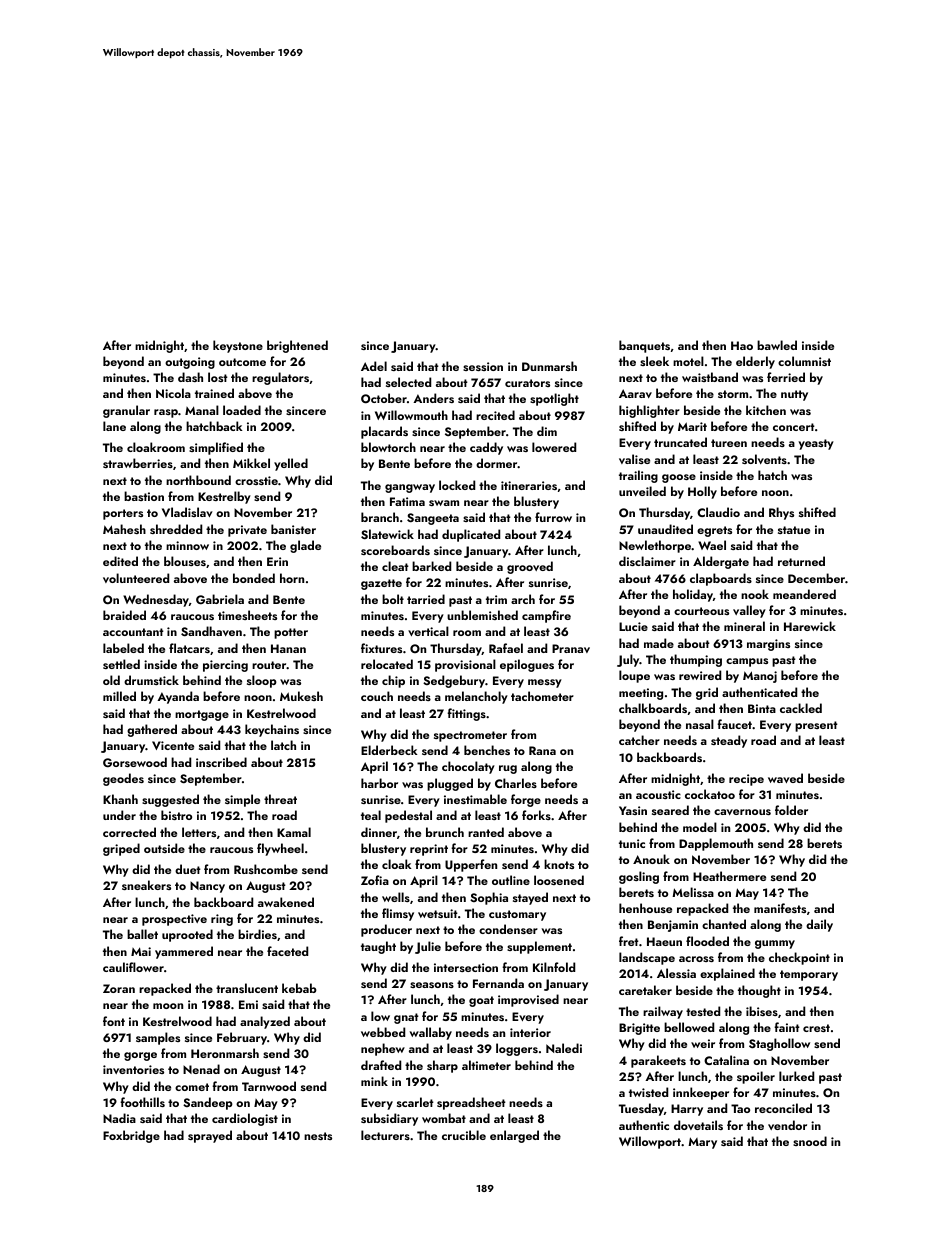  What do you see at coordinates (526, 800) in the screenshot?
I see `forge` at bounding box center [526, 800].
